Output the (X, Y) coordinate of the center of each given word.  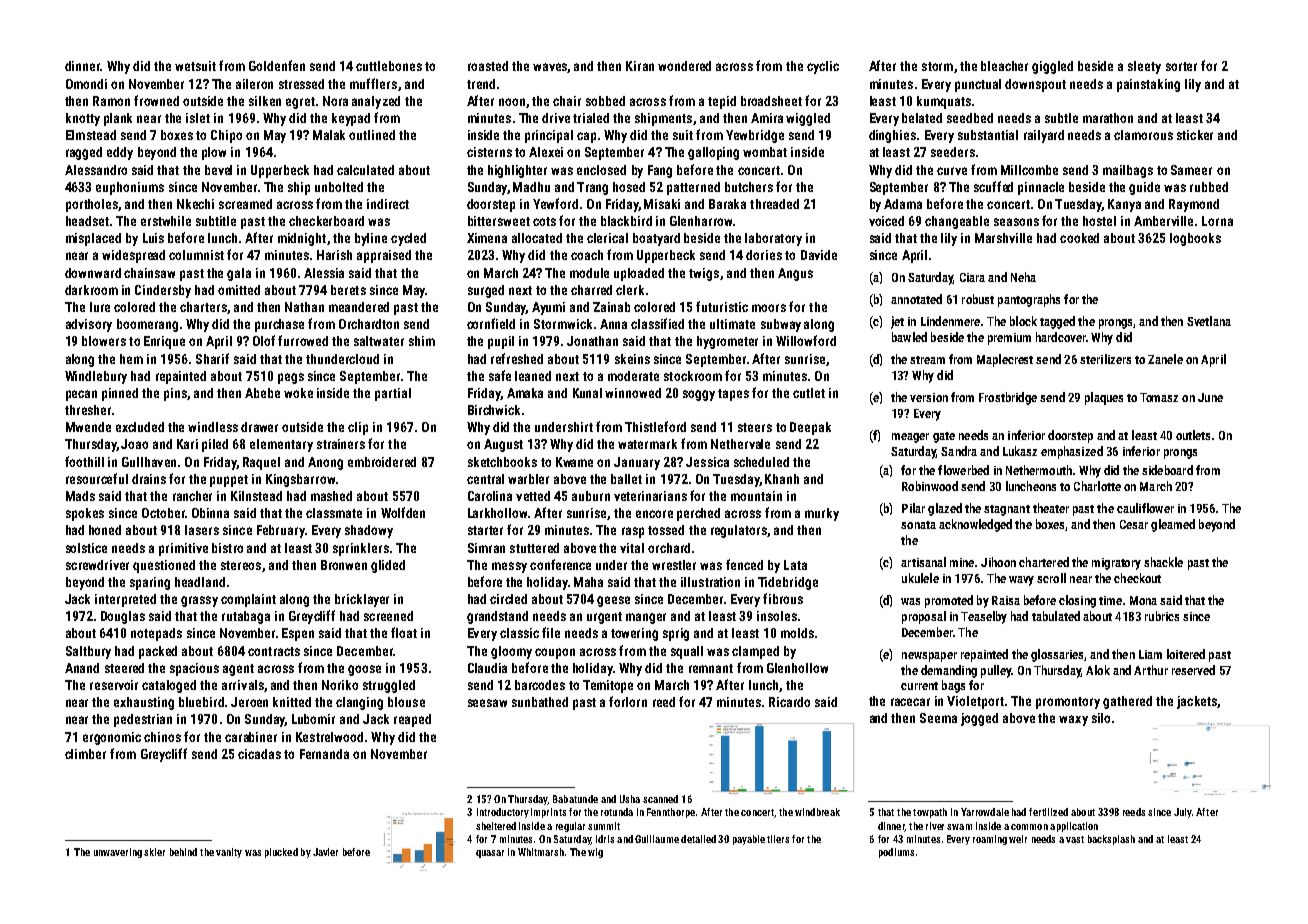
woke (298, 393)
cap (586, 137)
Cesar (1134, 524)
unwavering (118, 853)
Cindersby (163, 291)
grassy (199, 601)
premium (1009, 339)
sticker (1195, 135)
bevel (218, 170)
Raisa (1006, 600)
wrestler (674, 565)
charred (591, 290)
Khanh (782, 479)
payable (749, 840)
